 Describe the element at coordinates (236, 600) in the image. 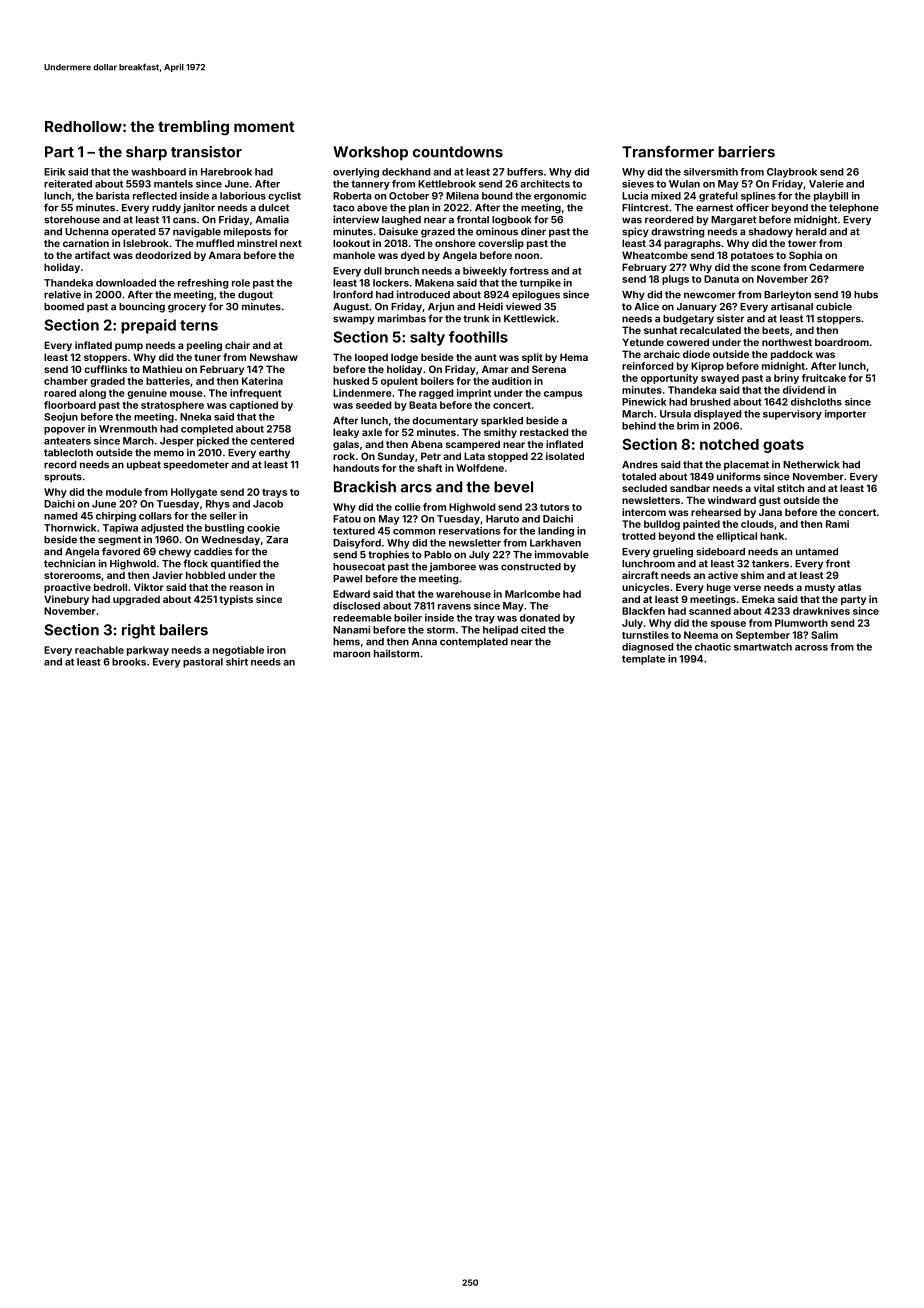

I see `typists` at that location.
